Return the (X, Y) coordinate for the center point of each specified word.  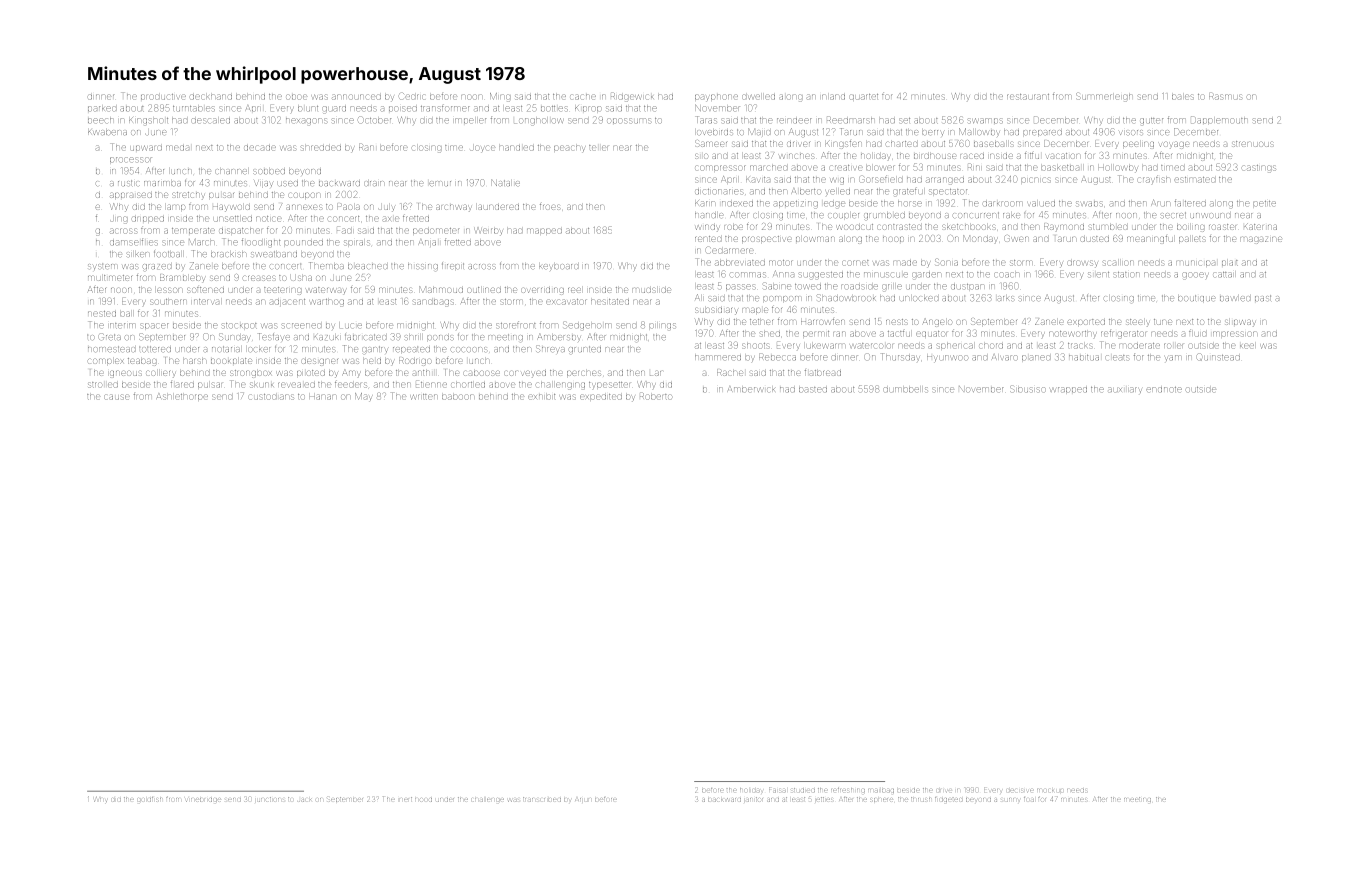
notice (269, 219)
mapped (544, 231)
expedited (601, 397)
